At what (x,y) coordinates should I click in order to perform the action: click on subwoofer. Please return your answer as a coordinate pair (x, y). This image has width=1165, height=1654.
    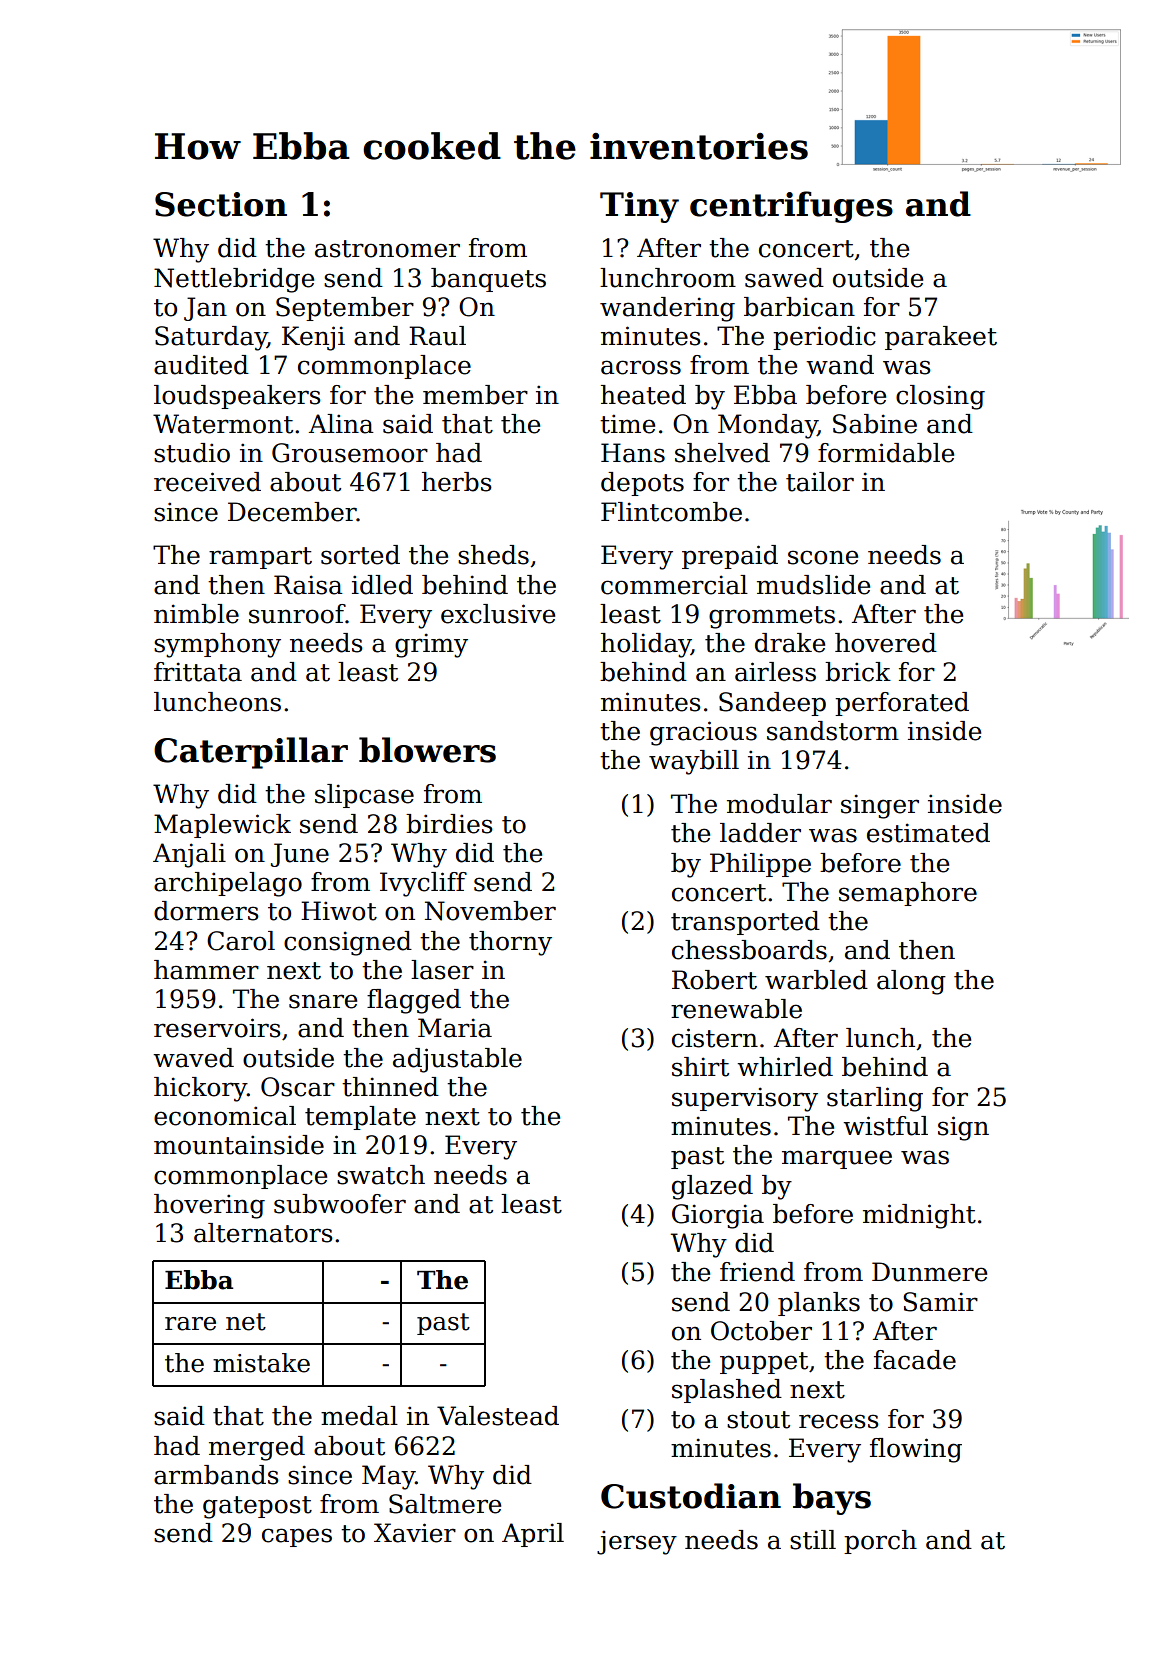
    Looking at the image, I should click on (340, 1204).
